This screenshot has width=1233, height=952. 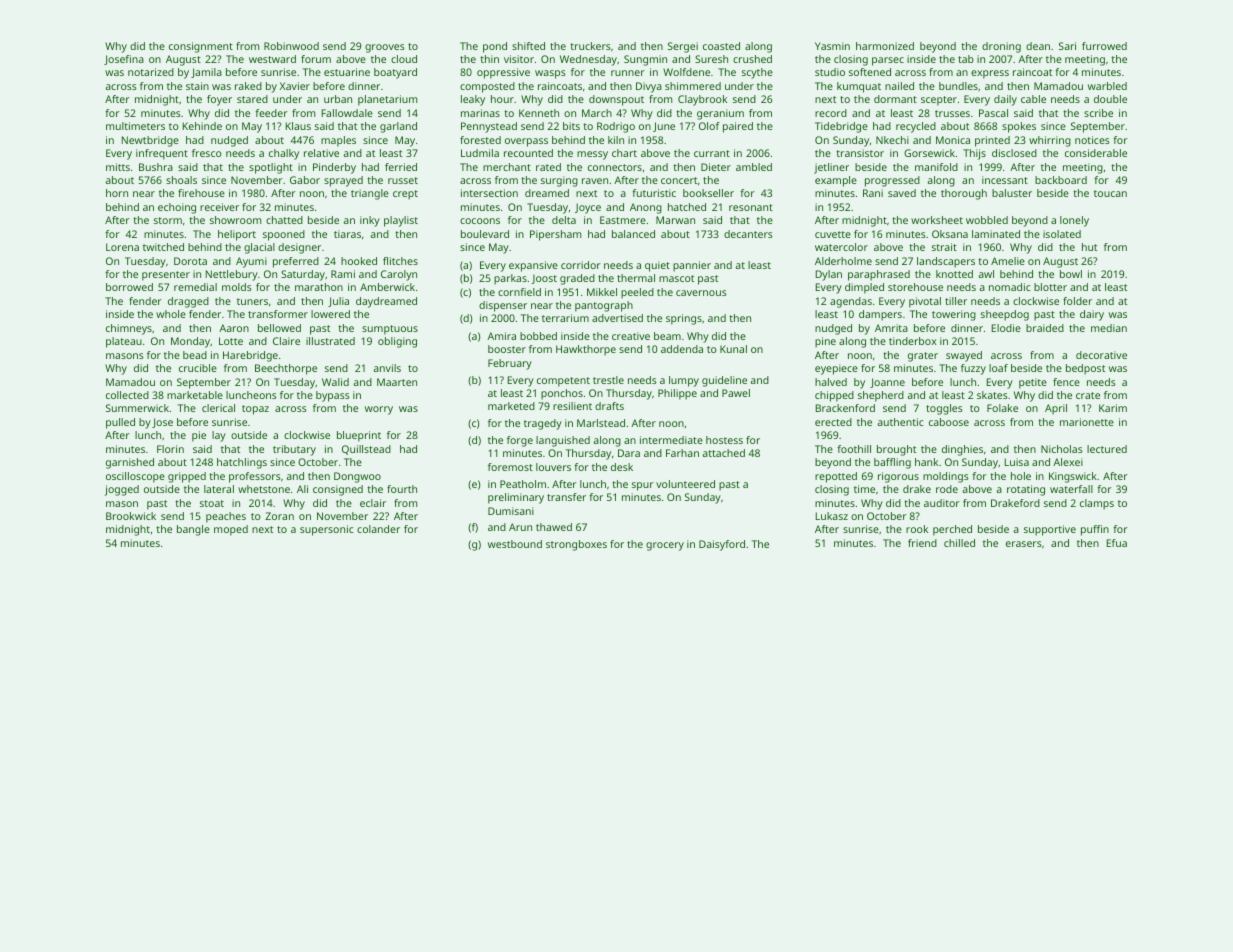 I want to click on Pipersham, so click(x=555, y=235).
